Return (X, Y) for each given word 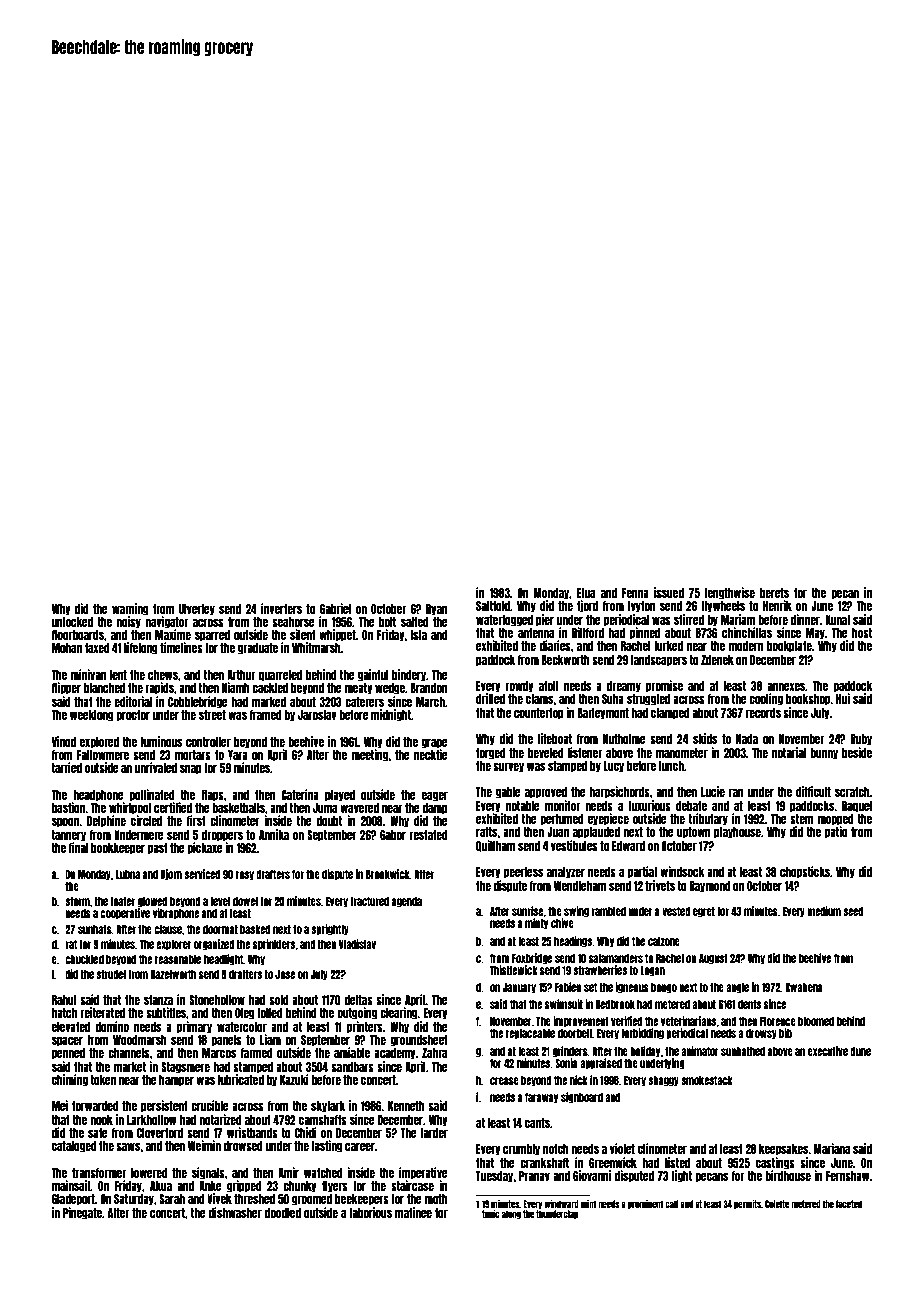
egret (704, 912)
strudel (111, 974)
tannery (69, 836)
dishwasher (235, 1212)
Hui (843, 698)
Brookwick (388, 874)
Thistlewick (514, 970)
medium (824, 911)
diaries (555, 645)
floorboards (78, 635)
